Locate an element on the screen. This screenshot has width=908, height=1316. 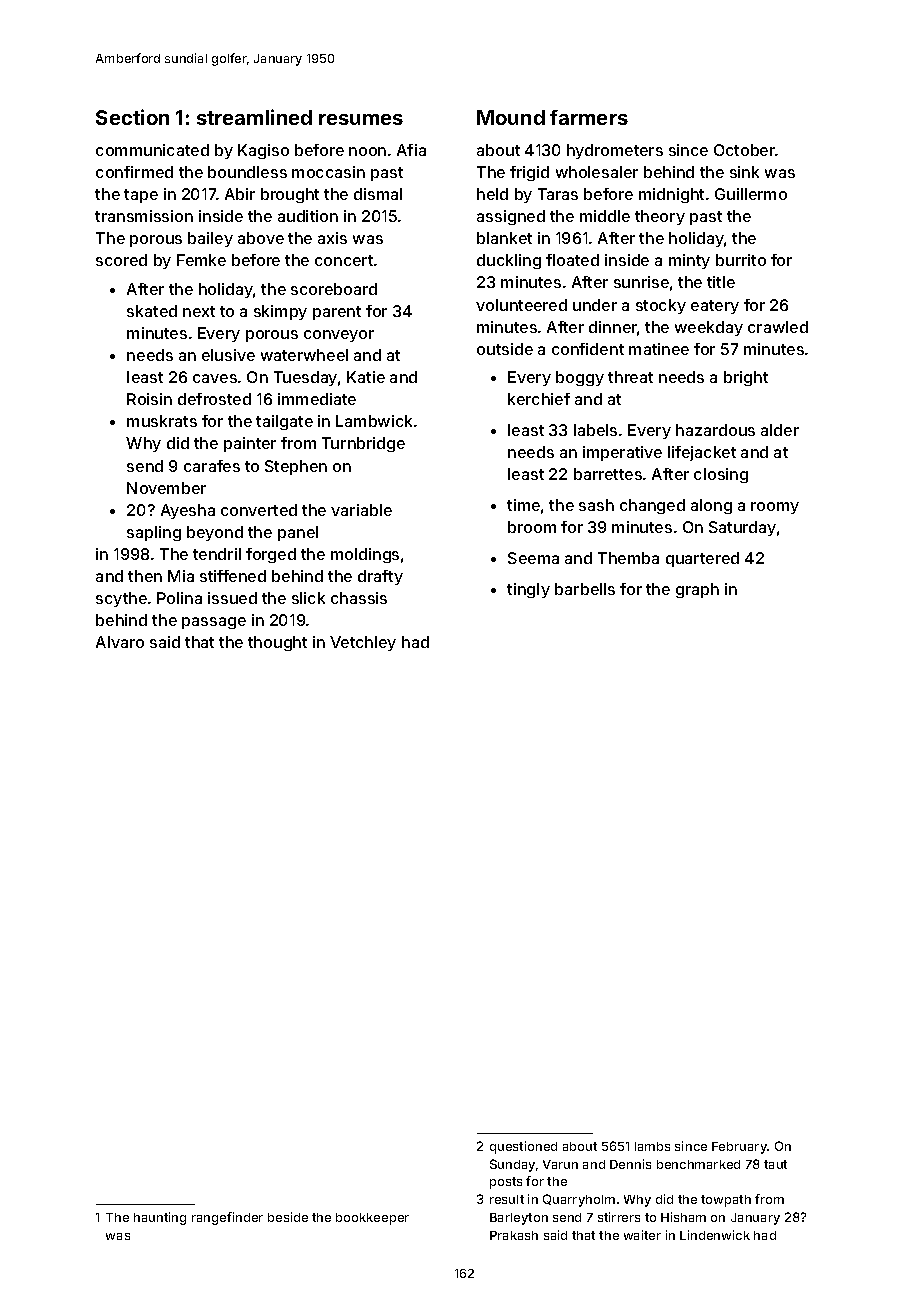
burrito is located at coordinates (741, 260).
